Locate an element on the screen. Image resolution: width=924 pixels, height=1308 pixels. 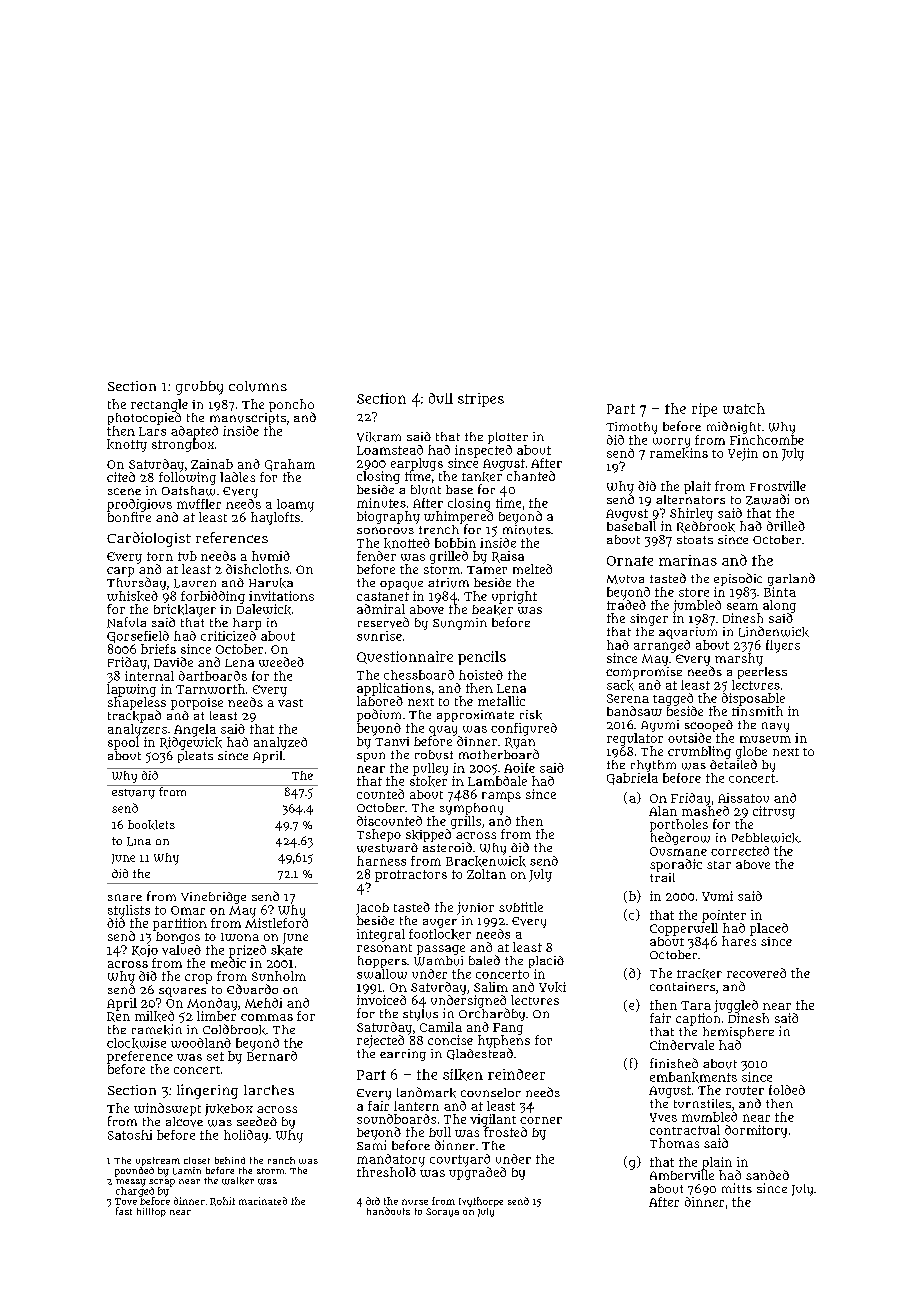
grubby is located at coordinates (199, 388).
